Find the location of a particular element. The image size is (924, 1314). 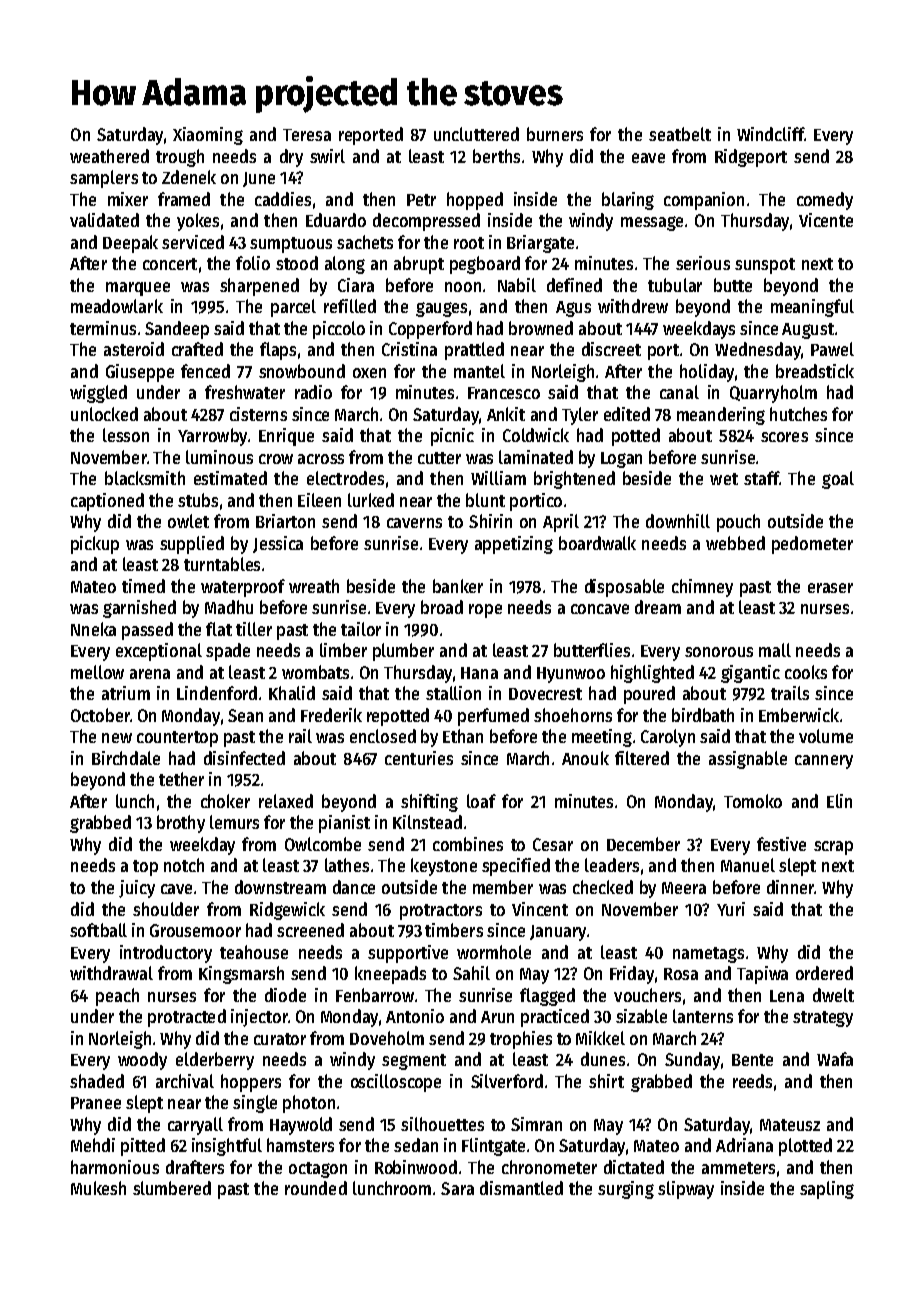

dunes is located at coordinates (603, 1059).
